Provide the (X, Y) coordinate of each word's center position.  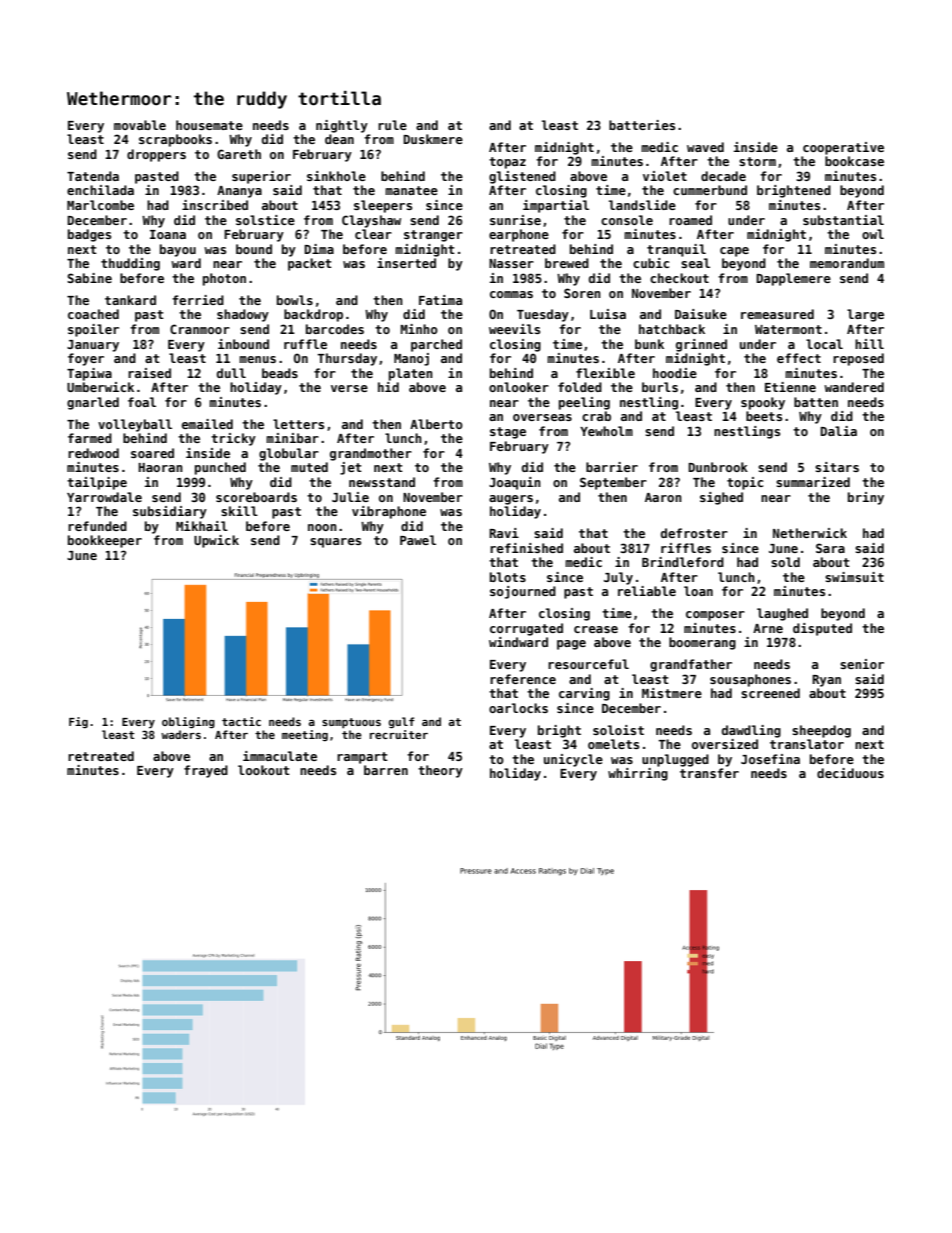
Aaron (663, 497)
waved (705, 147)
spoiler (93, 330)
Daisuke (701, 314)
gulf (402, 723)
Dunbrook (718, 467)
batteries (642, 125)
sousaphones (750, 680)
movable (140, 125)
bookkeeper (105, 541)
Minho (419, 329)
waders (181, 734)
